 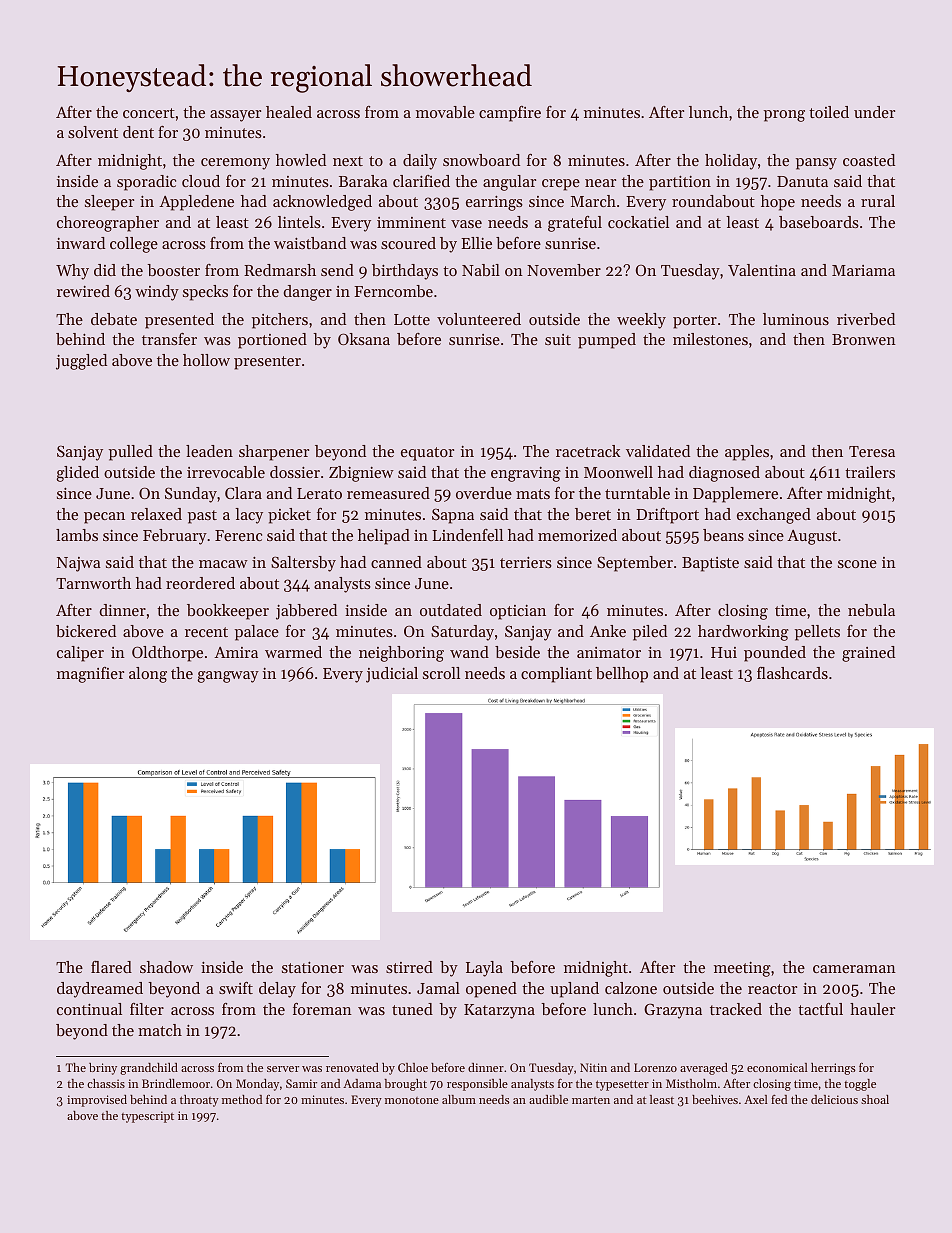 What do you see at coordinates (409, 967) in the screenshot?
I see `stirred` at bounding box center [409, 967].
